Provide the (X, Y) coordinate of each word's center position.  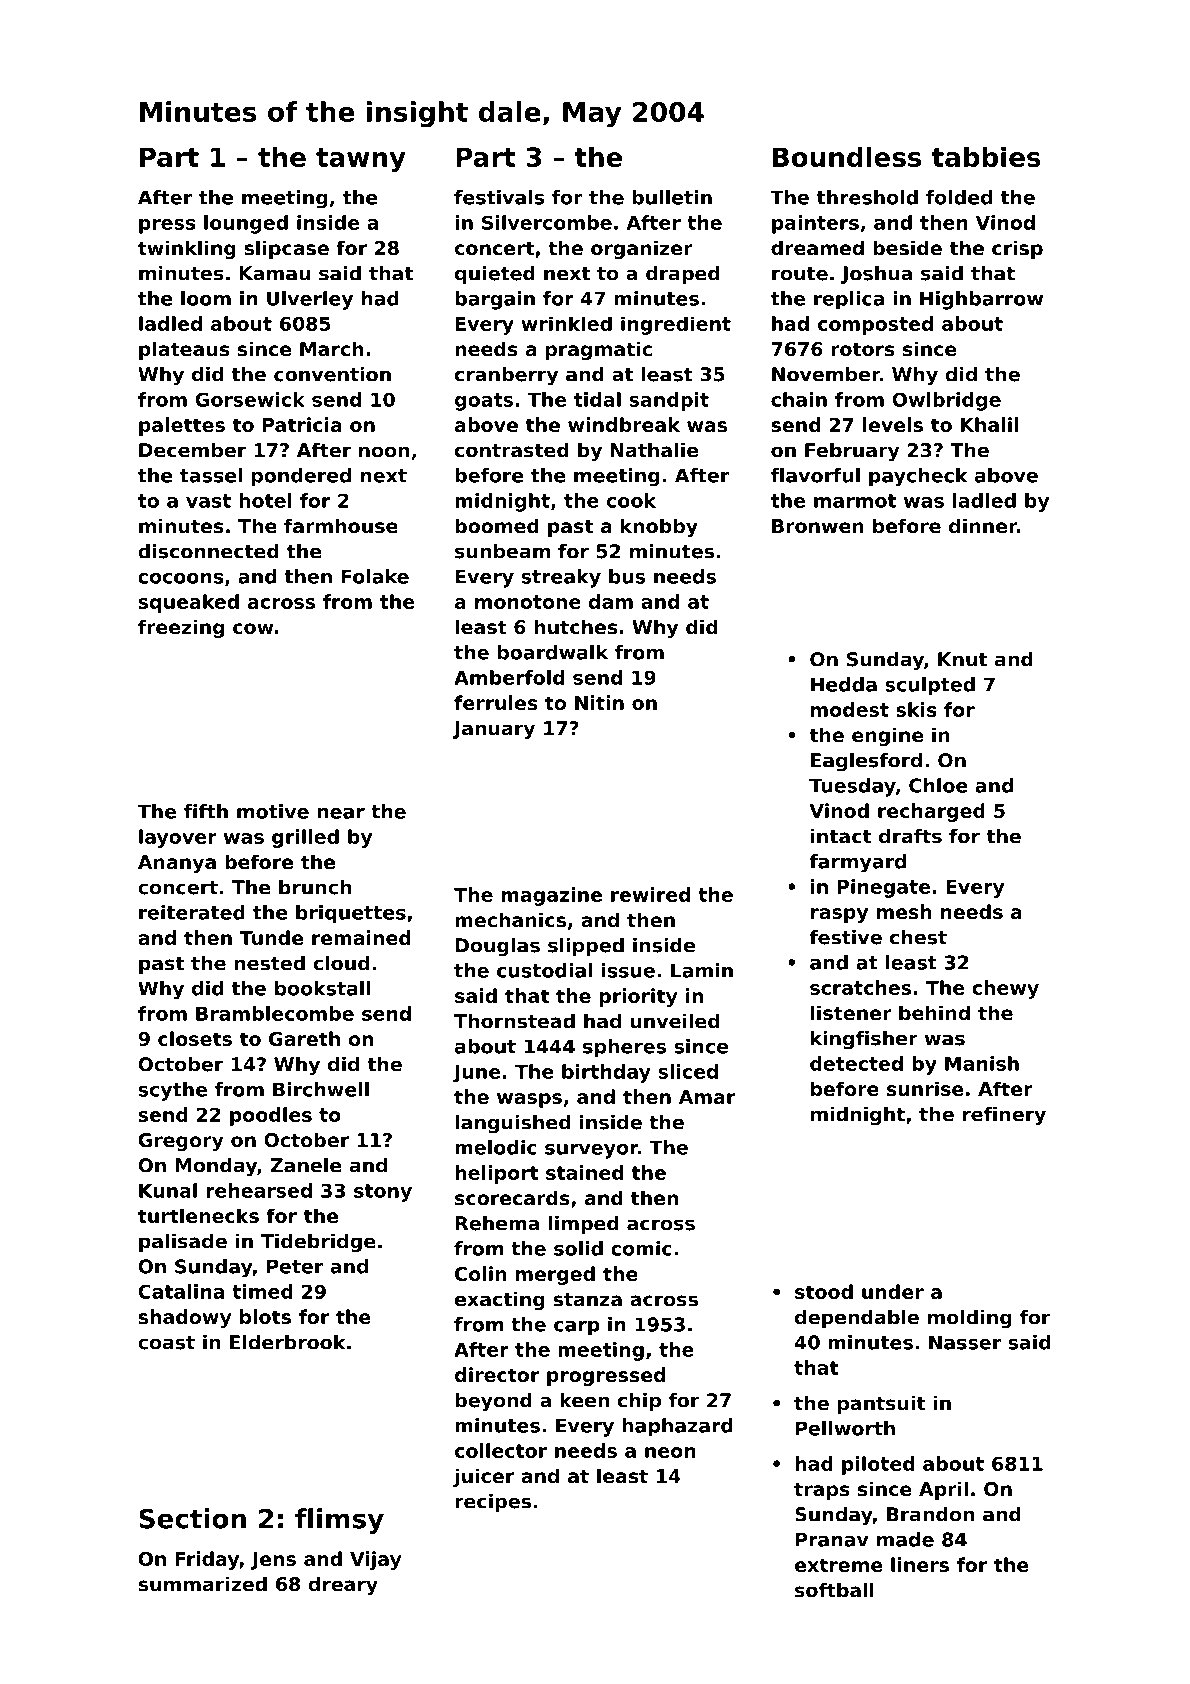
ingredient (676, 325)
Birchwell (321, 1089)
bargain (495, 300)
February (852, 451)
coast (166, 1343)
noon (384, 452)
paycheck (918, 477)
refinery (1004, 1115)
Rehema (497, 1223)
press (167, 226)
